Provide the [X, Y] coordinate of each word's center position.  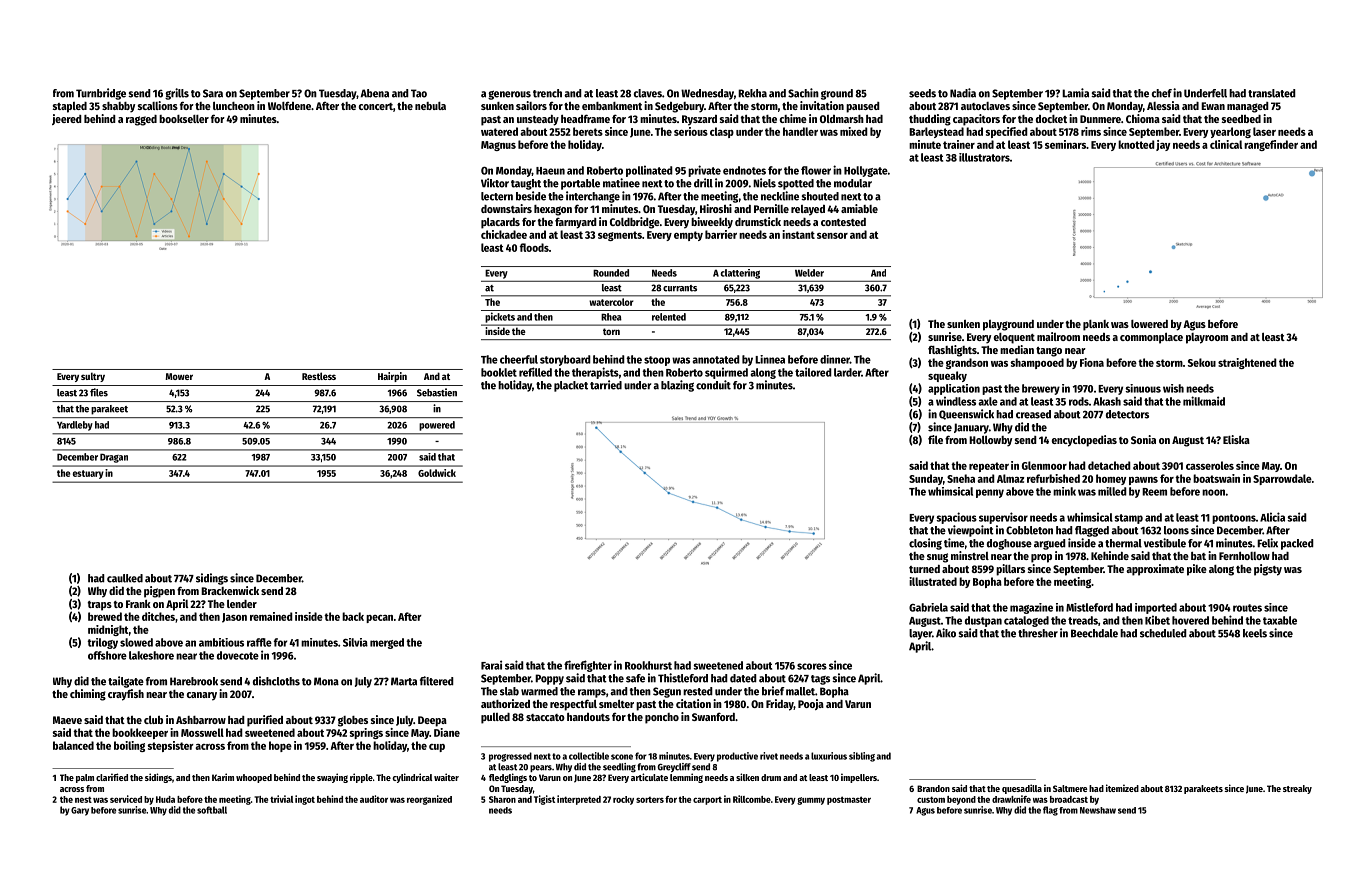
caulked [125, 578]
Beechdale [1094, 633]
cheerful [519, 359]
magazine [1031, 608]
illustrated [933, 581]
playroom [1207, 338]
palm [85, 778]
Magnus [498, 146]
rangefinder [1271, 145]
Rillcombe [752, 799]
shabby [118, 107]
